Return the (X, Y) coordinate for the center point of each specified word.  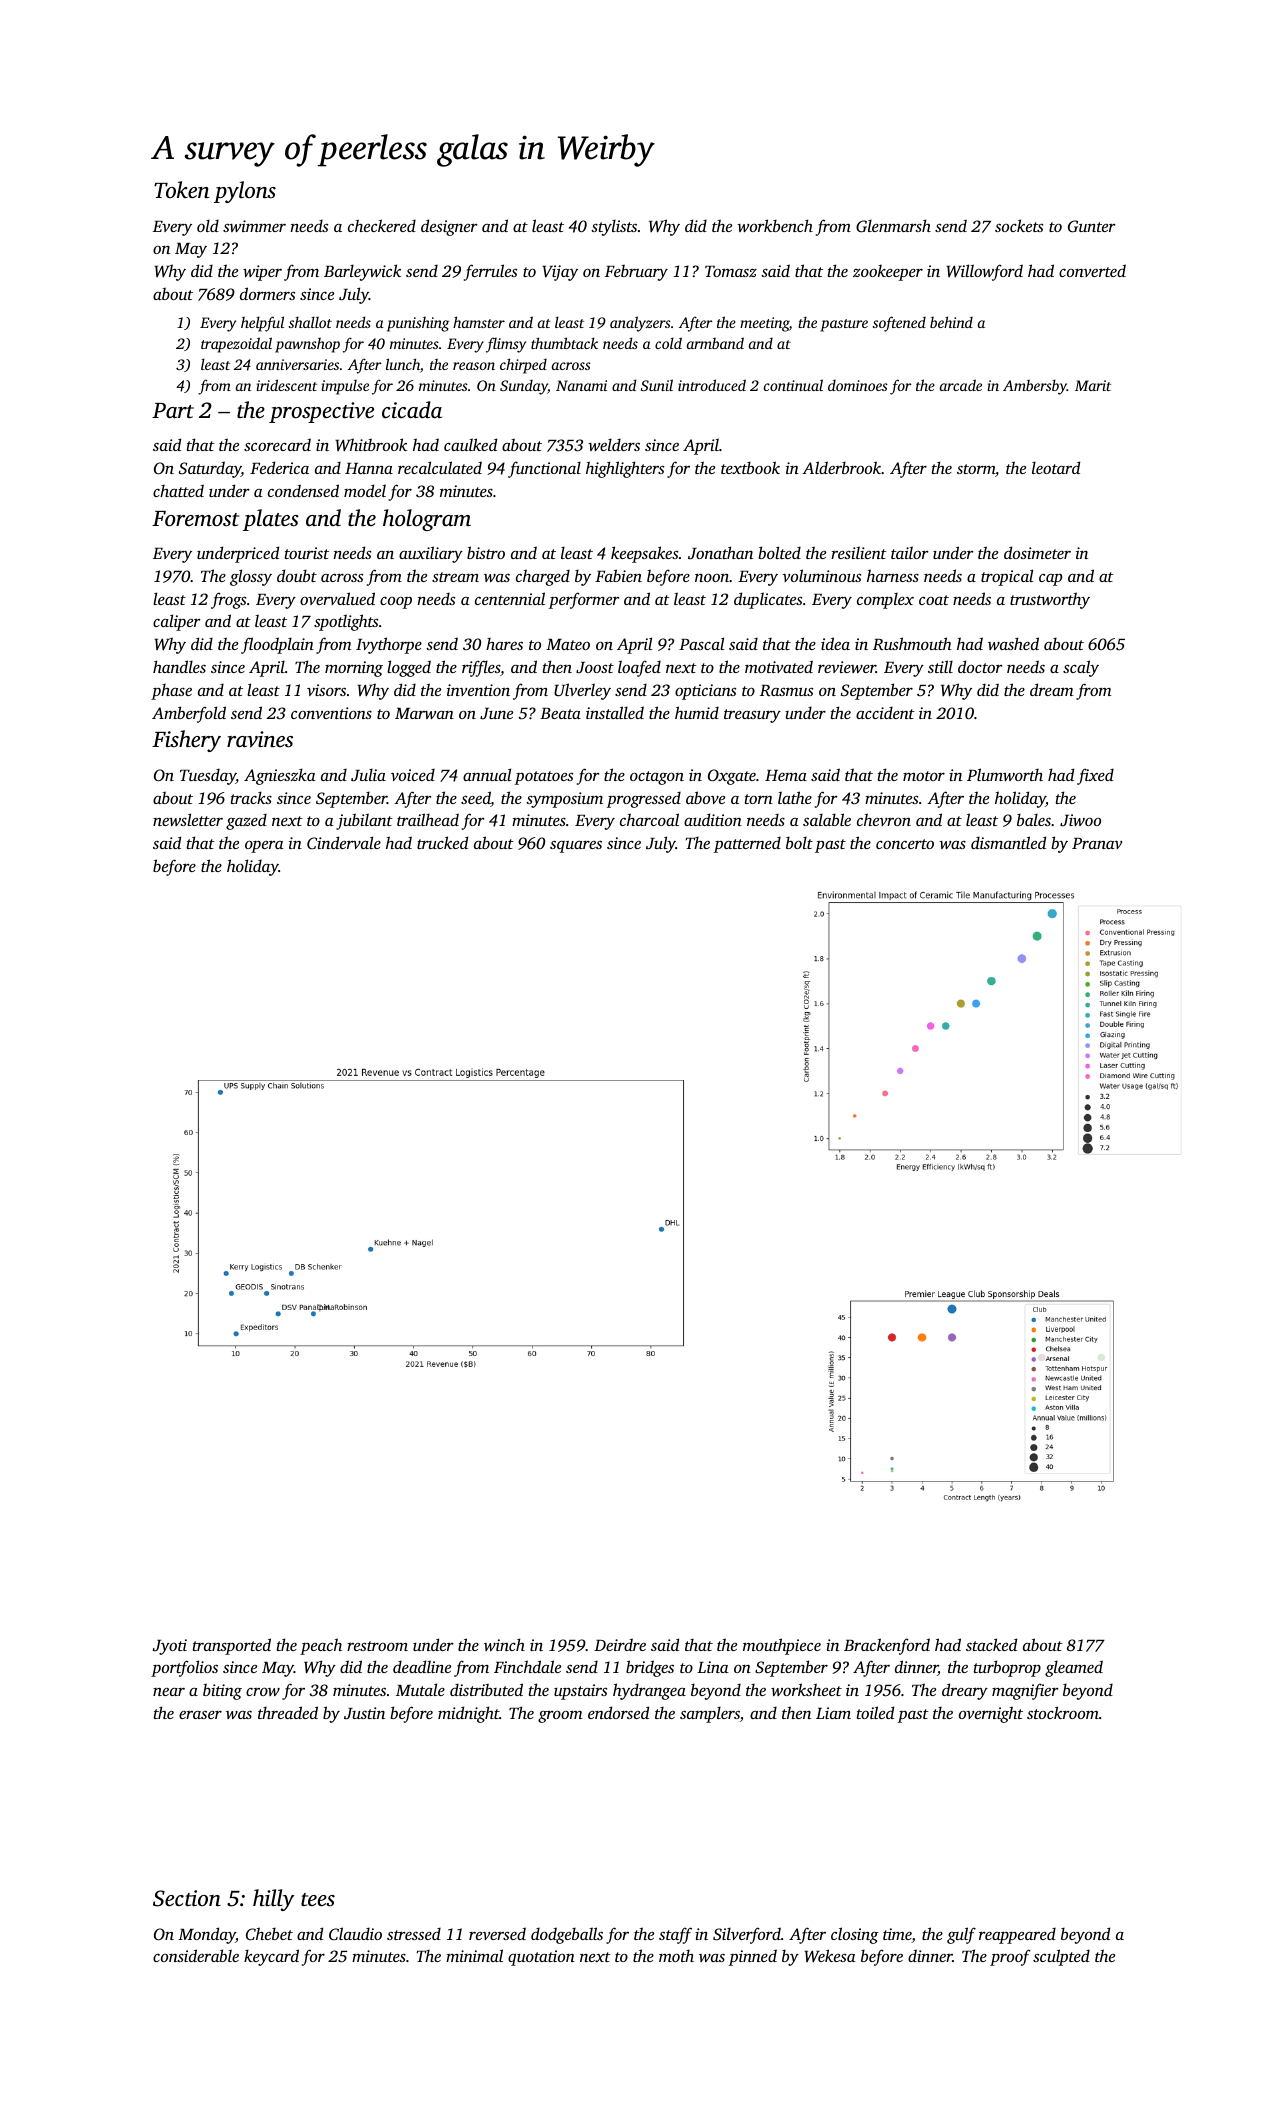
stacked (991, 1644)
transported (232, 1646)
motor (924, 776)
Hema (786, 775)
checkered (382, 225)
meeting (764, 324)
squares (576, 846)
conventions (331, 713)
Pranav (1097, 843)
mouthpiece (782, 1646)
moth (676, 1956)
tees (318, 1900)
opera (264, 846)
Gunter (1092, 226)
